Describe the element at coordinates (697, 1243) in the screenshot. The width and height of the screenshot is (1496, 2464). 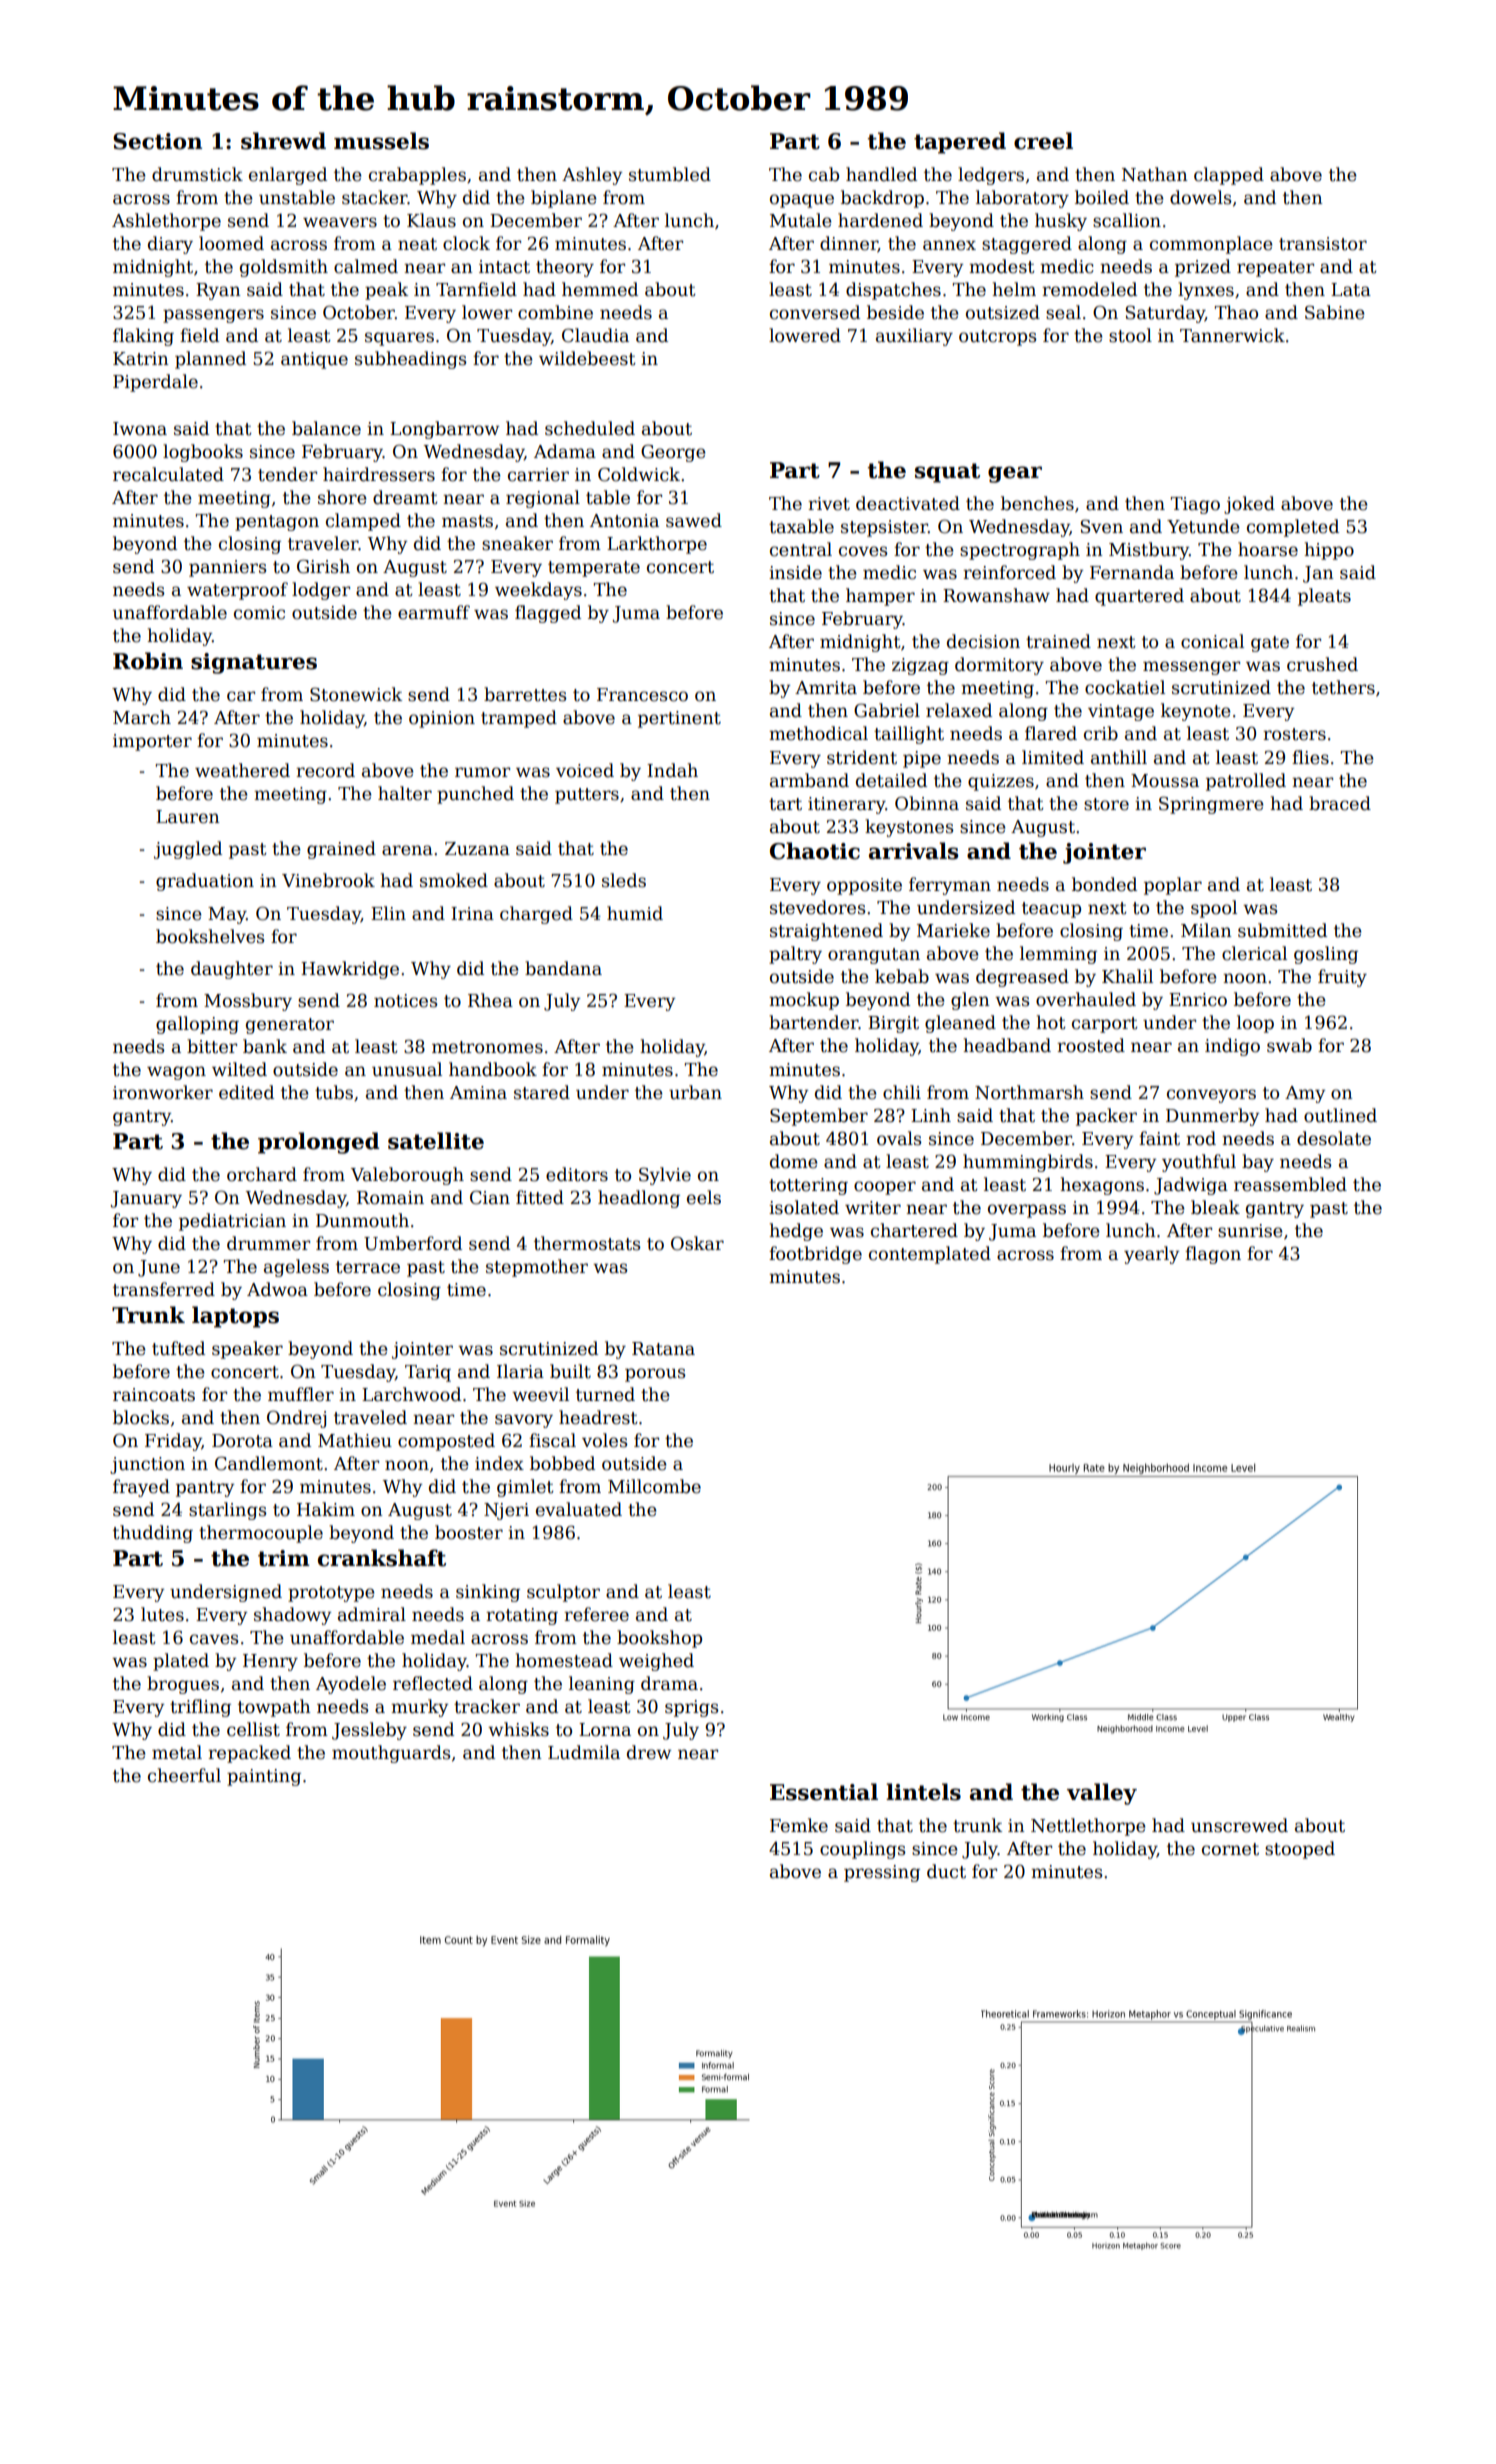
I see `Oskar` at that location.
